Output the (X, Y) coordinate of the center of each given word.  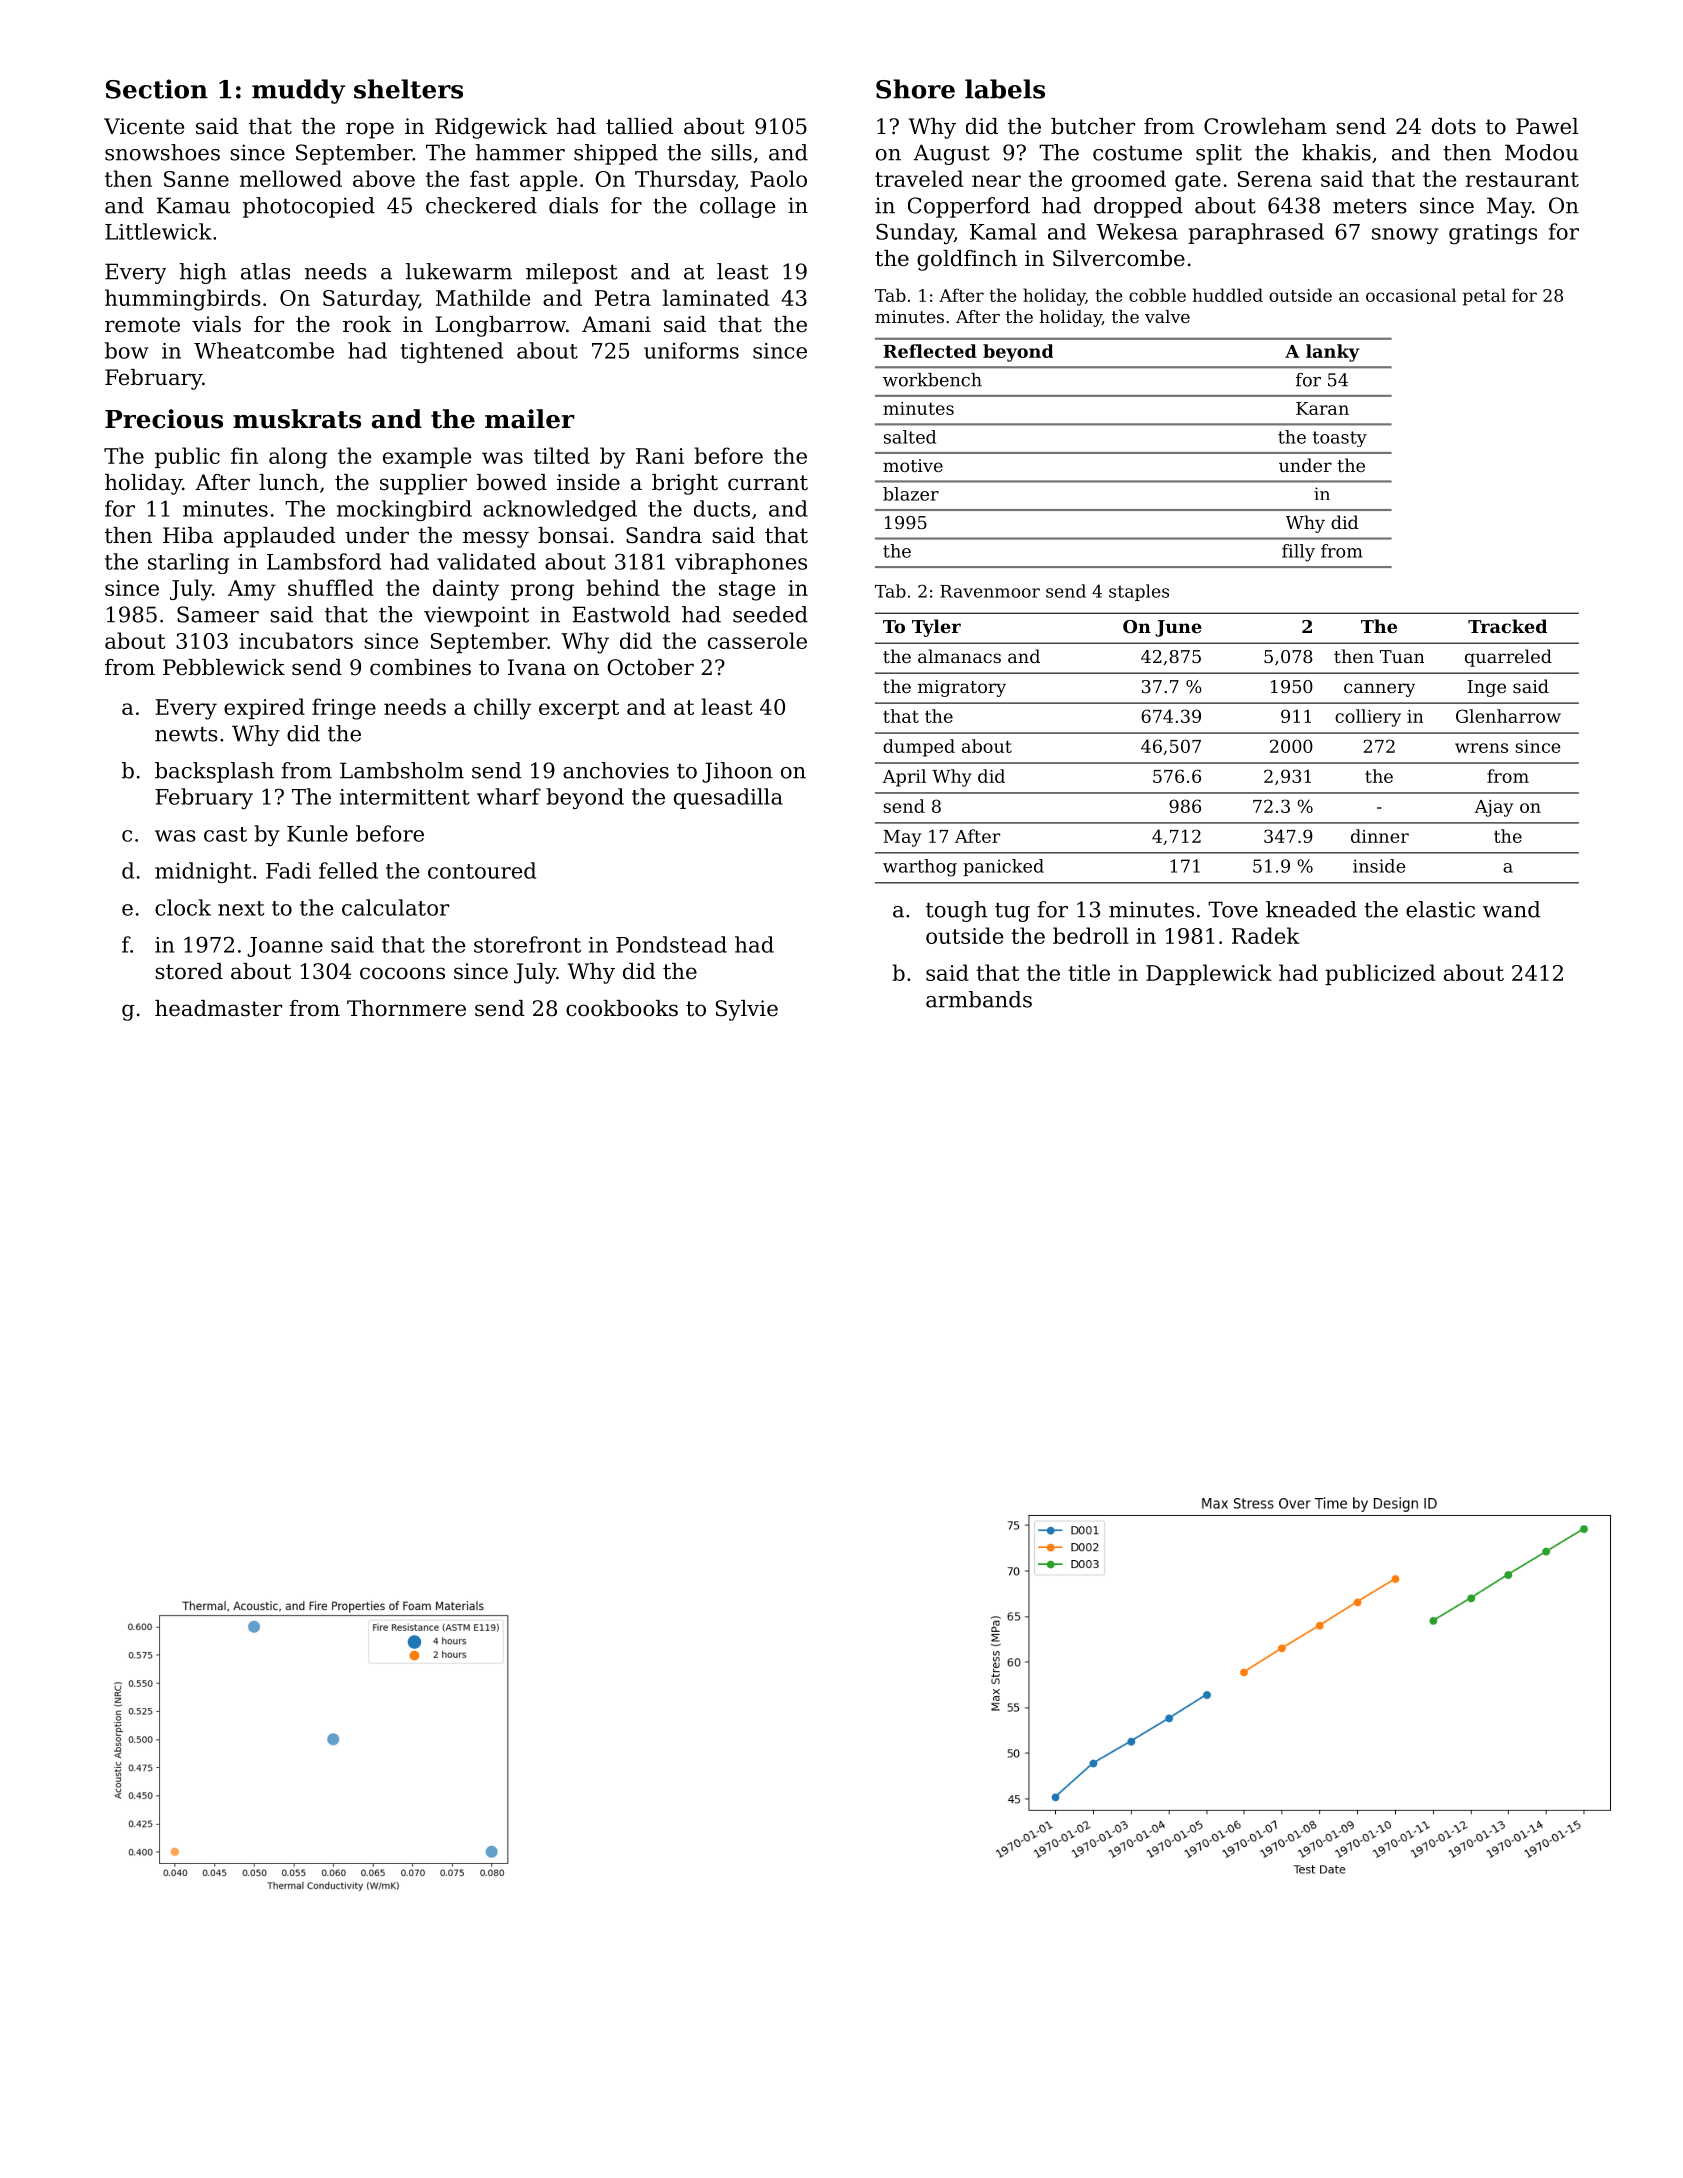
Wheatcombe (264, 350)
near (996, 181)
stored (189, 971)
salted (910, 437)
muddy (298, 91)
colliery (1368, 718)
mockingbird (404, 510)
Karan (1322, 408)
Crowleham (1265, 126)
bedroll (1091, 935)
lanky (1333, 353)
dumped (919, 748)
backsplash (214, 772)
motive (913, 465)
